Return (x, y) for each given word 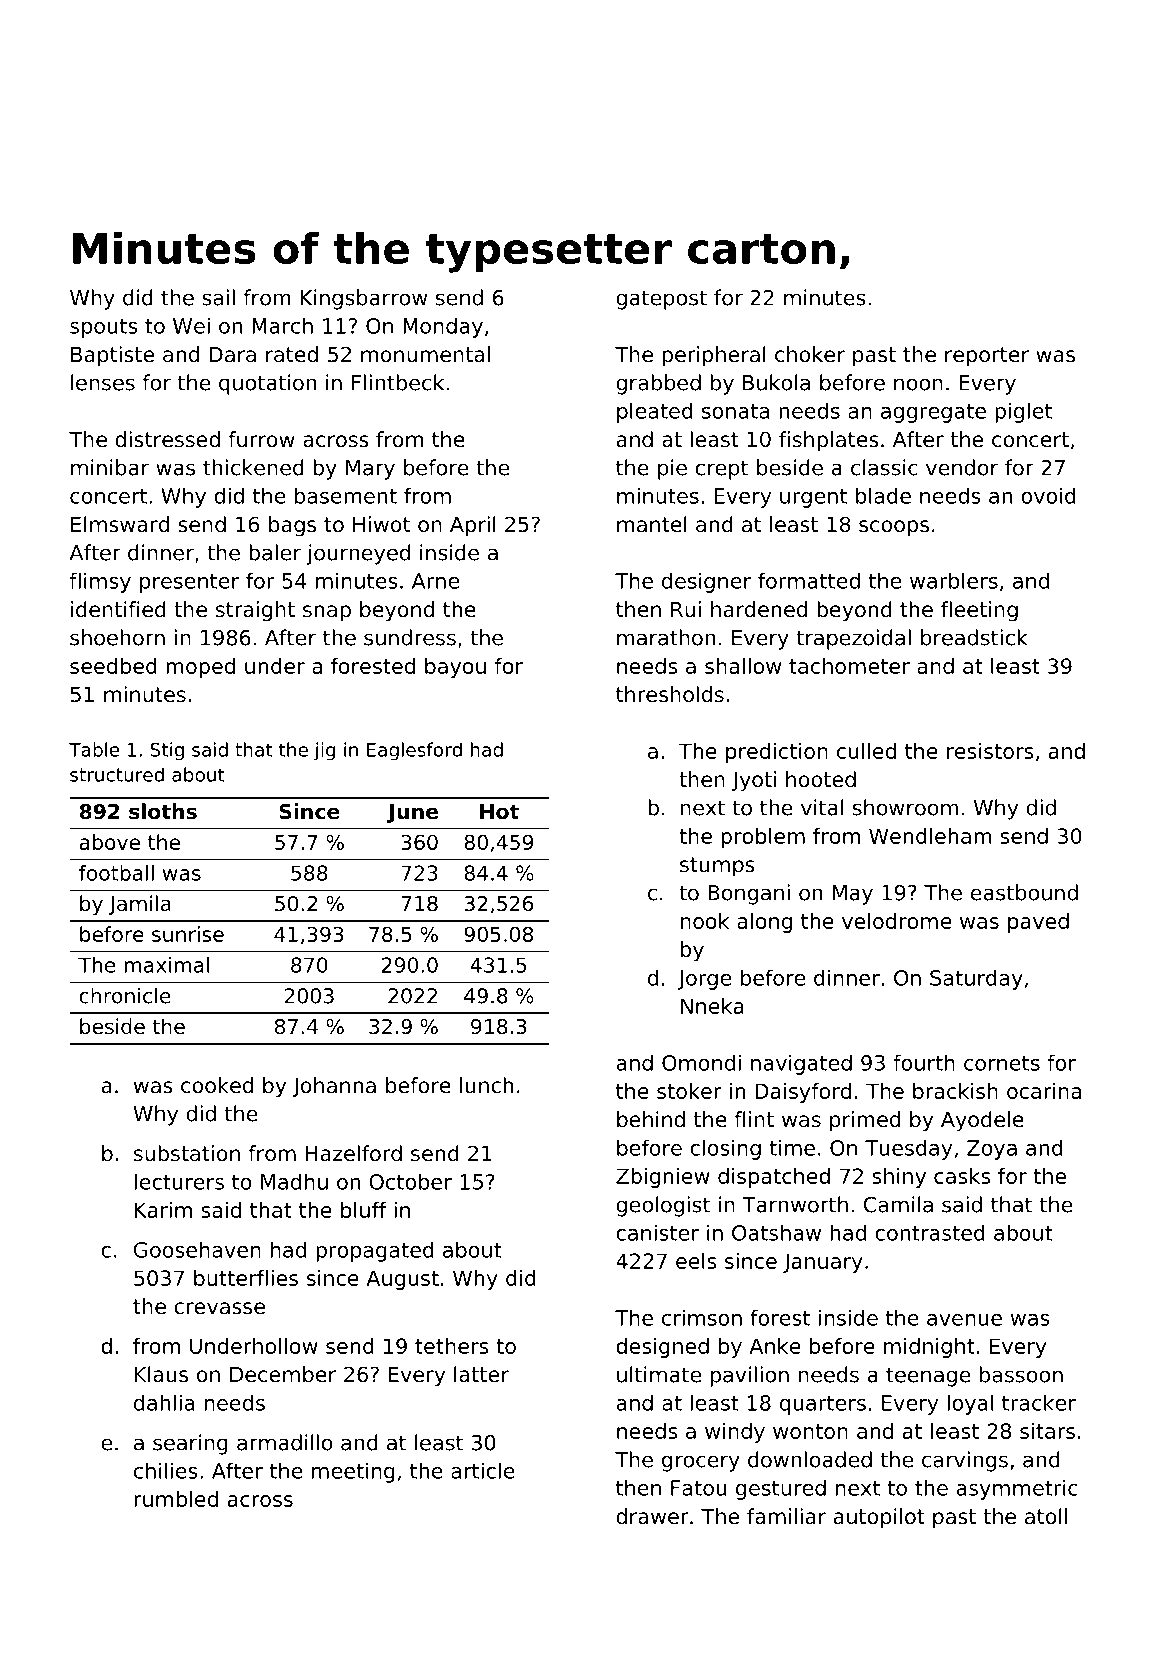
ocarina (1044, 1091)
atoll (1046, 1516)
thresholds (670, 694)
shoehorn (117, 637)
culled (866, 751)
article (483, 1470)
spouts (104, 328)
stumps (717, 867)
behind (651, 1119)
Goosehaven (197, 1249)
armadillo (285, 1442)
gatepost (661, 300)
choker (810, 354)
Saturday (976, 979)
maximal (167, 965)
